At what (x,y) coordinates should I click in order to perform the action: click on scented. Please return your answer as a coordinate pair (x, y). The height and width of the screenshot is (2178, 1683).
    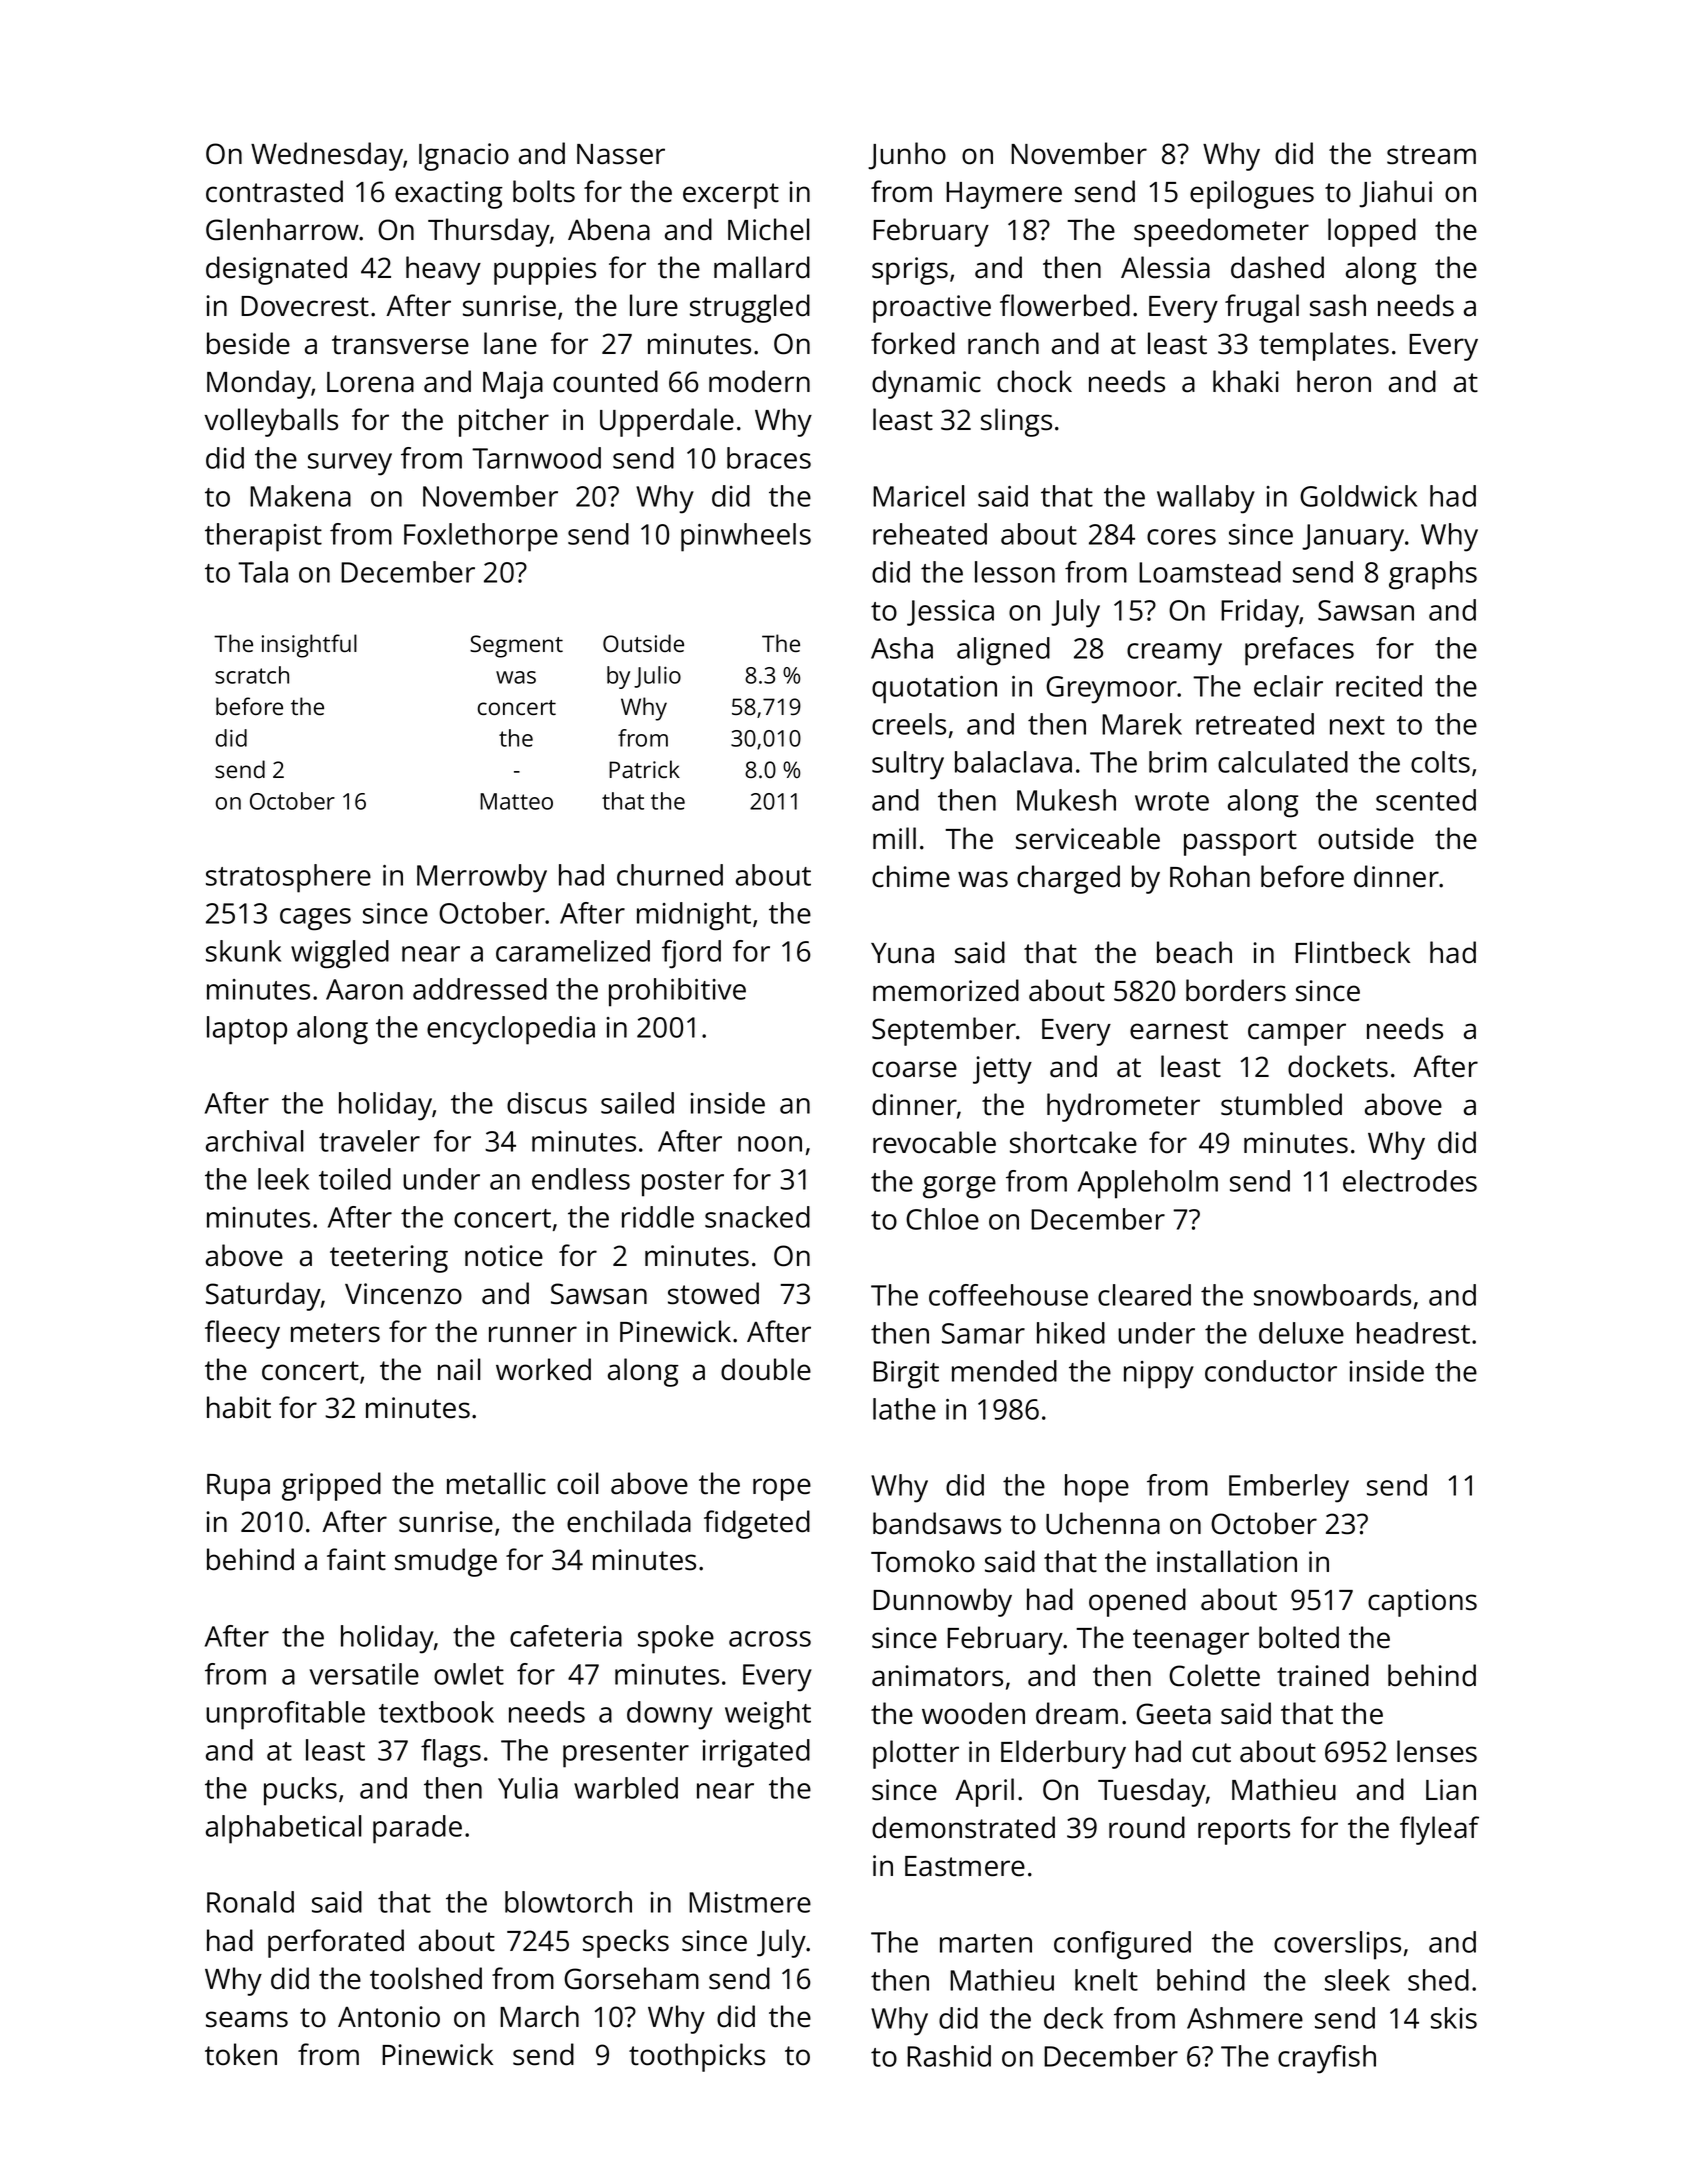
    Looking at the image, I should click on (1426, 800).
